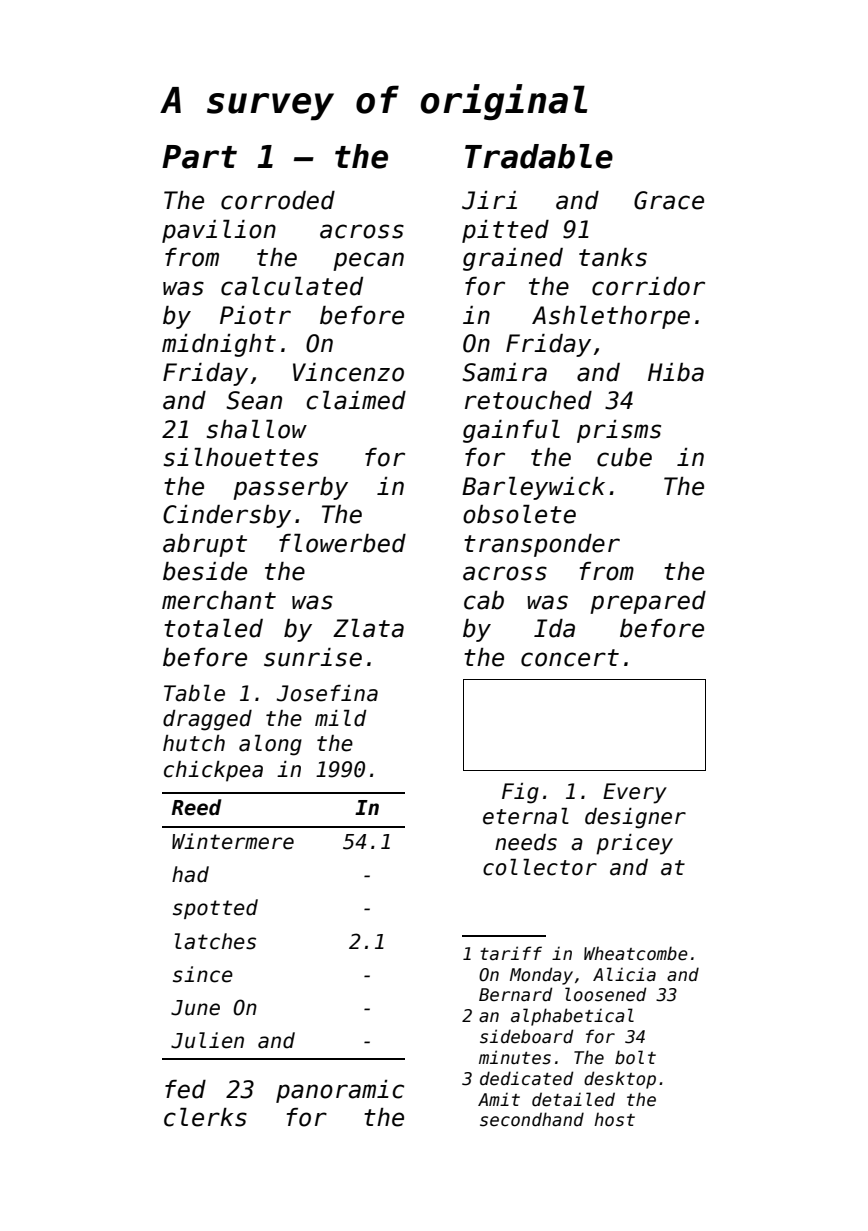 This screenshot has height=1231, width=868. Describe the element at coordinates (614, 1120) in the screenshot. I see `host` at that location.
